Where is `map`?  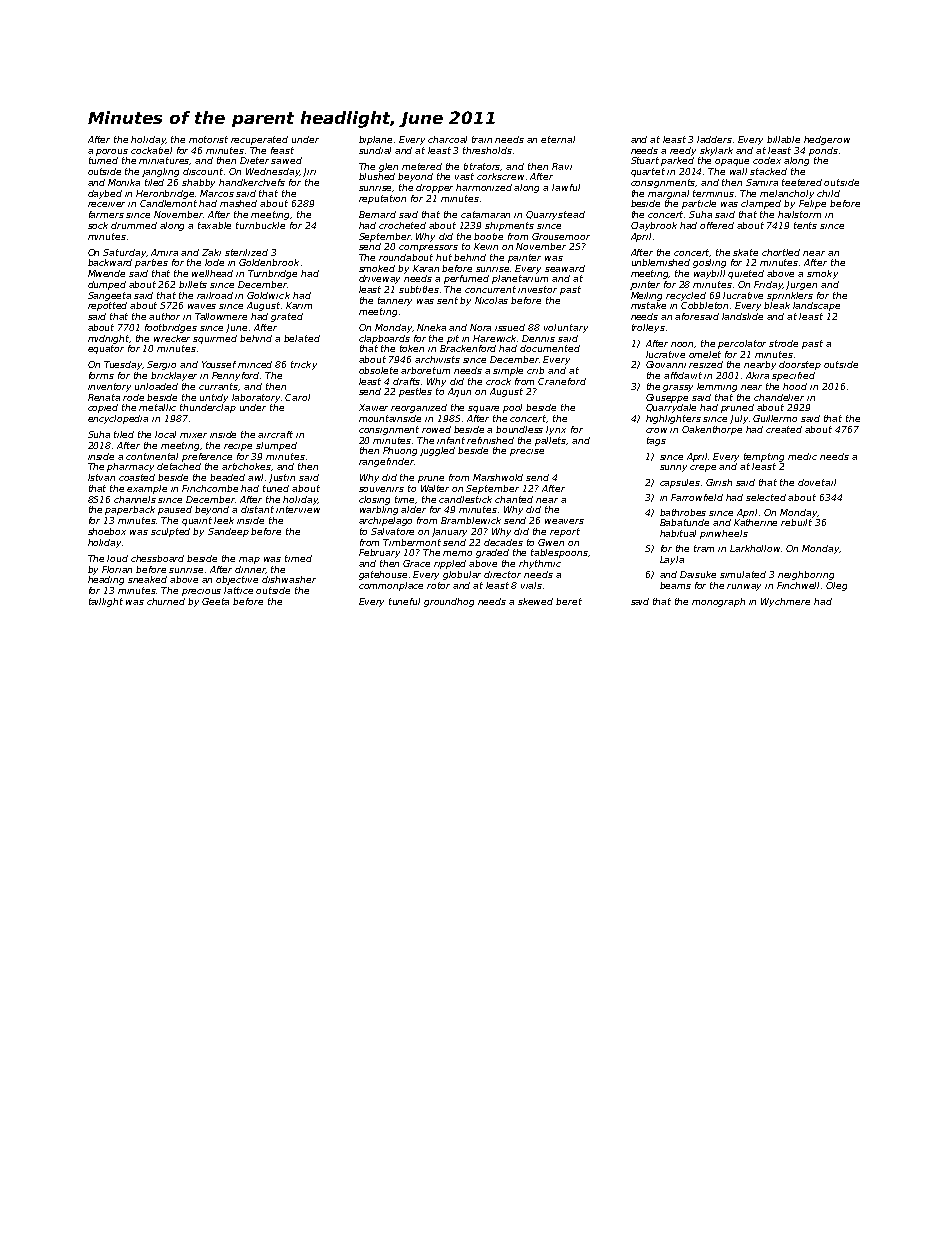 map is located at coordinates (249, 560).
